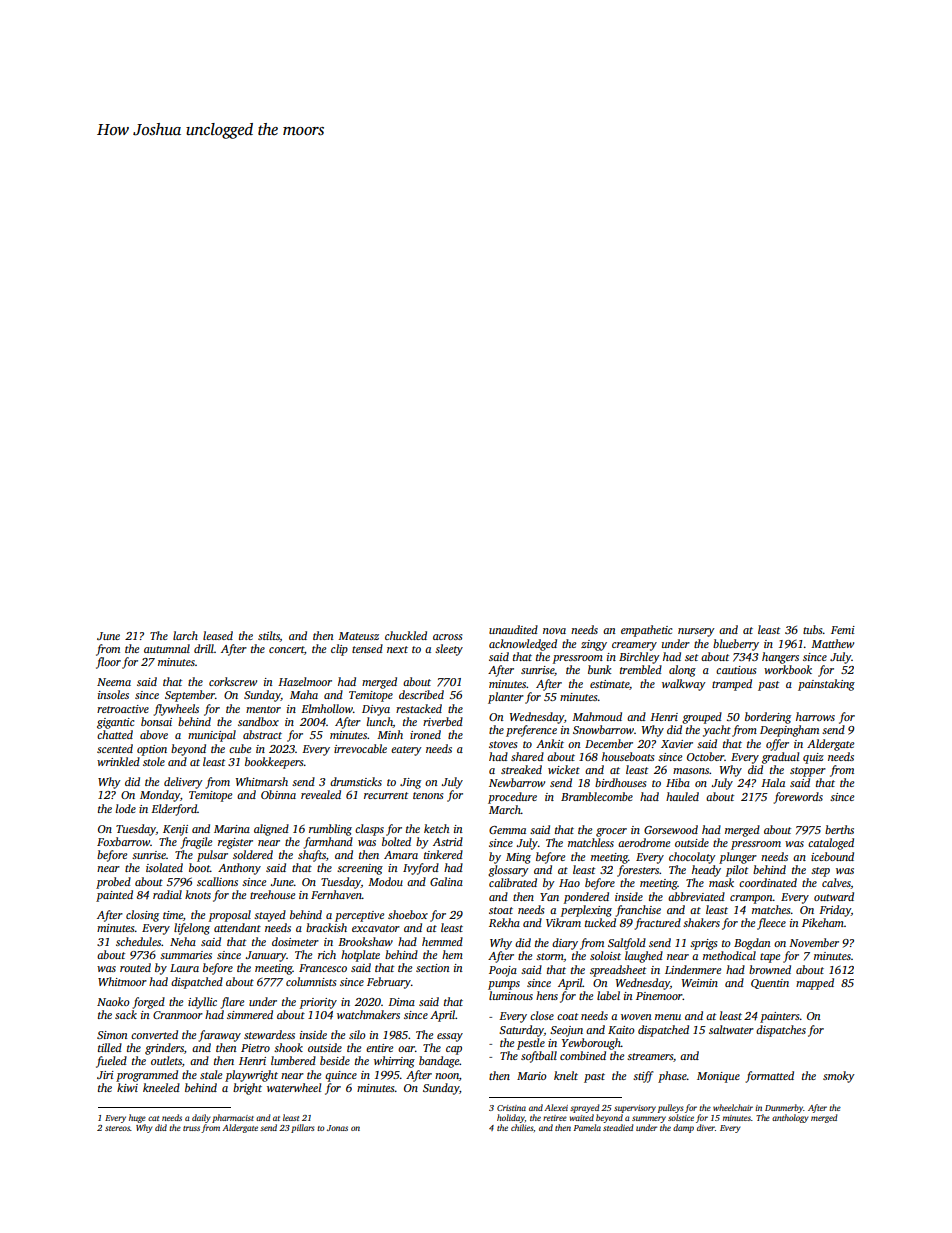 The height and width of the image is (1233, 952). I want to click on stereos, so click(117, 1128).
